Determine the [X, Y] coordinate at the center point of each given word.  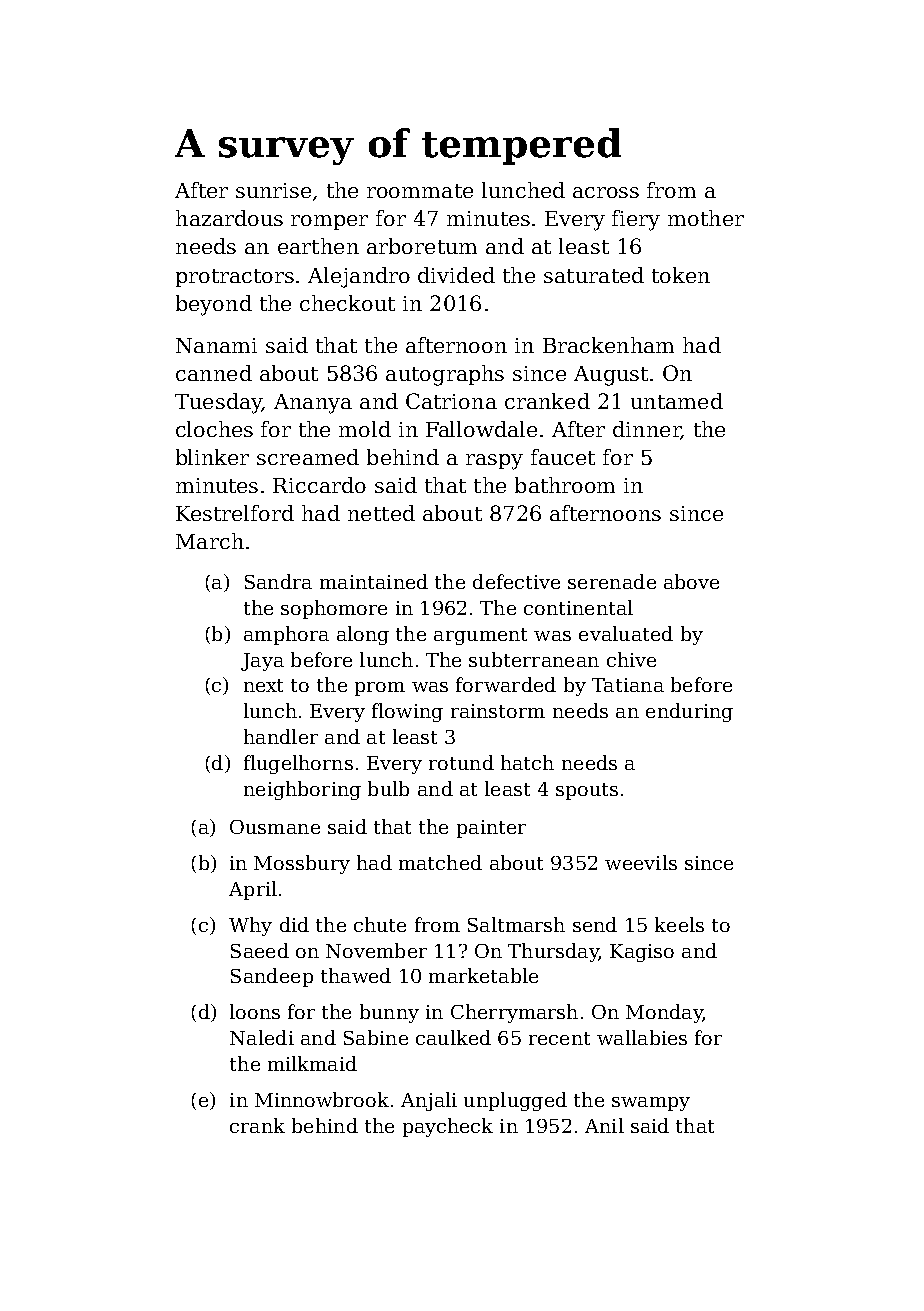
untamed [677, 401]
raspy [494, 462]
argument [480, 636]
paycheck [448, 1127]
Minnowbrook [322, 1099]
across [606, 192]
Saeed [260, 950]
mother [706, 218]
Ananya [313, 404]
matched [440, 862]
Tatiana [628, 685]
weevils [641, 862]
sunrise [273, 190]
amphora [286, 635]
